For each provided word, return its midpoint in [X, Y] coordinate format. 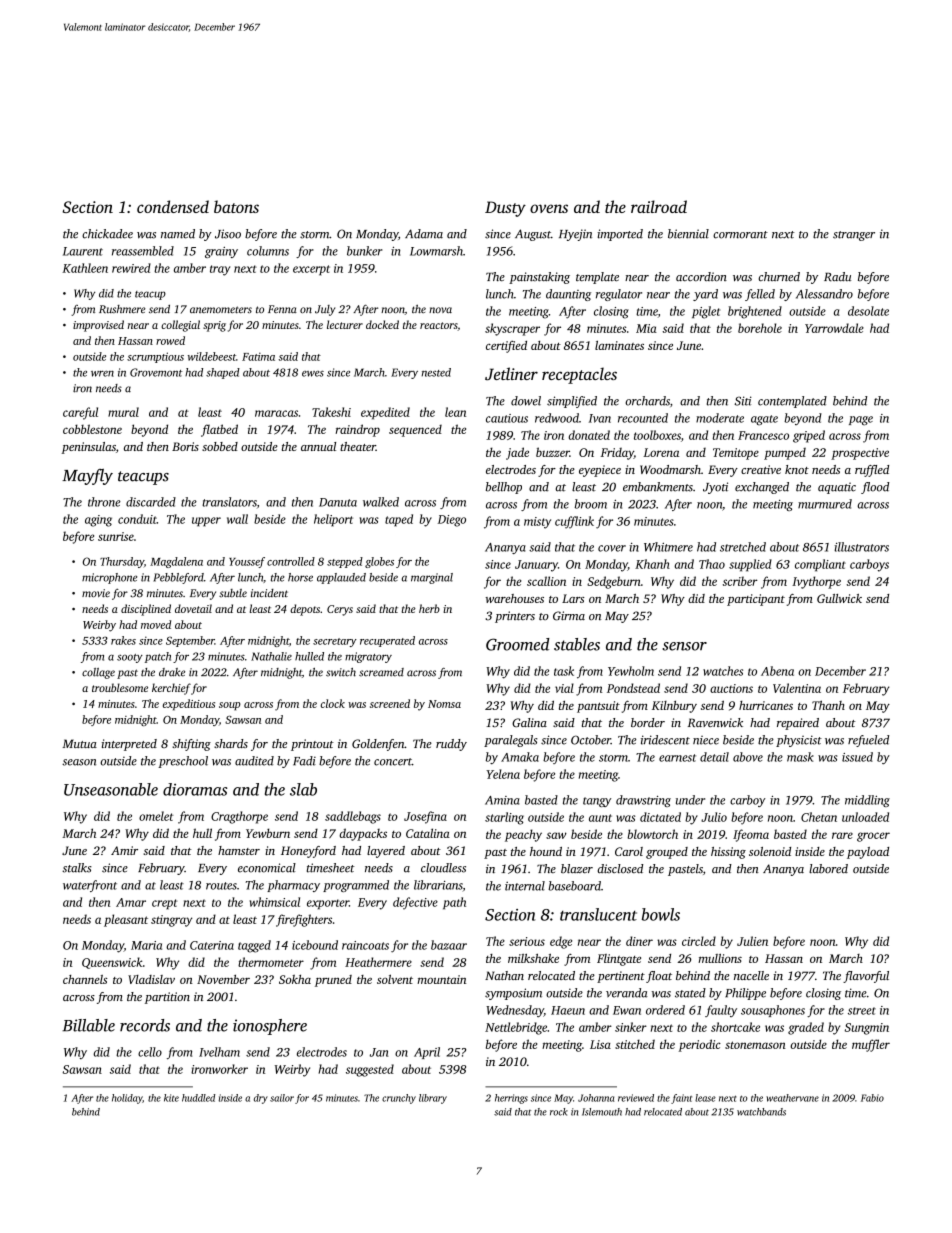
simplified [572, 402]
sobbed [220, 446]
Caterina [212, 945]
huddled [198, 1098]
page [861, 421]
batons [236, 206]
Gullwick [839, 598]
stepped [345, 562]
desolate [868, 311]
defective [415, 903]
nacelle [751, 975]
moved [156, 624]
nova [440, 310]
